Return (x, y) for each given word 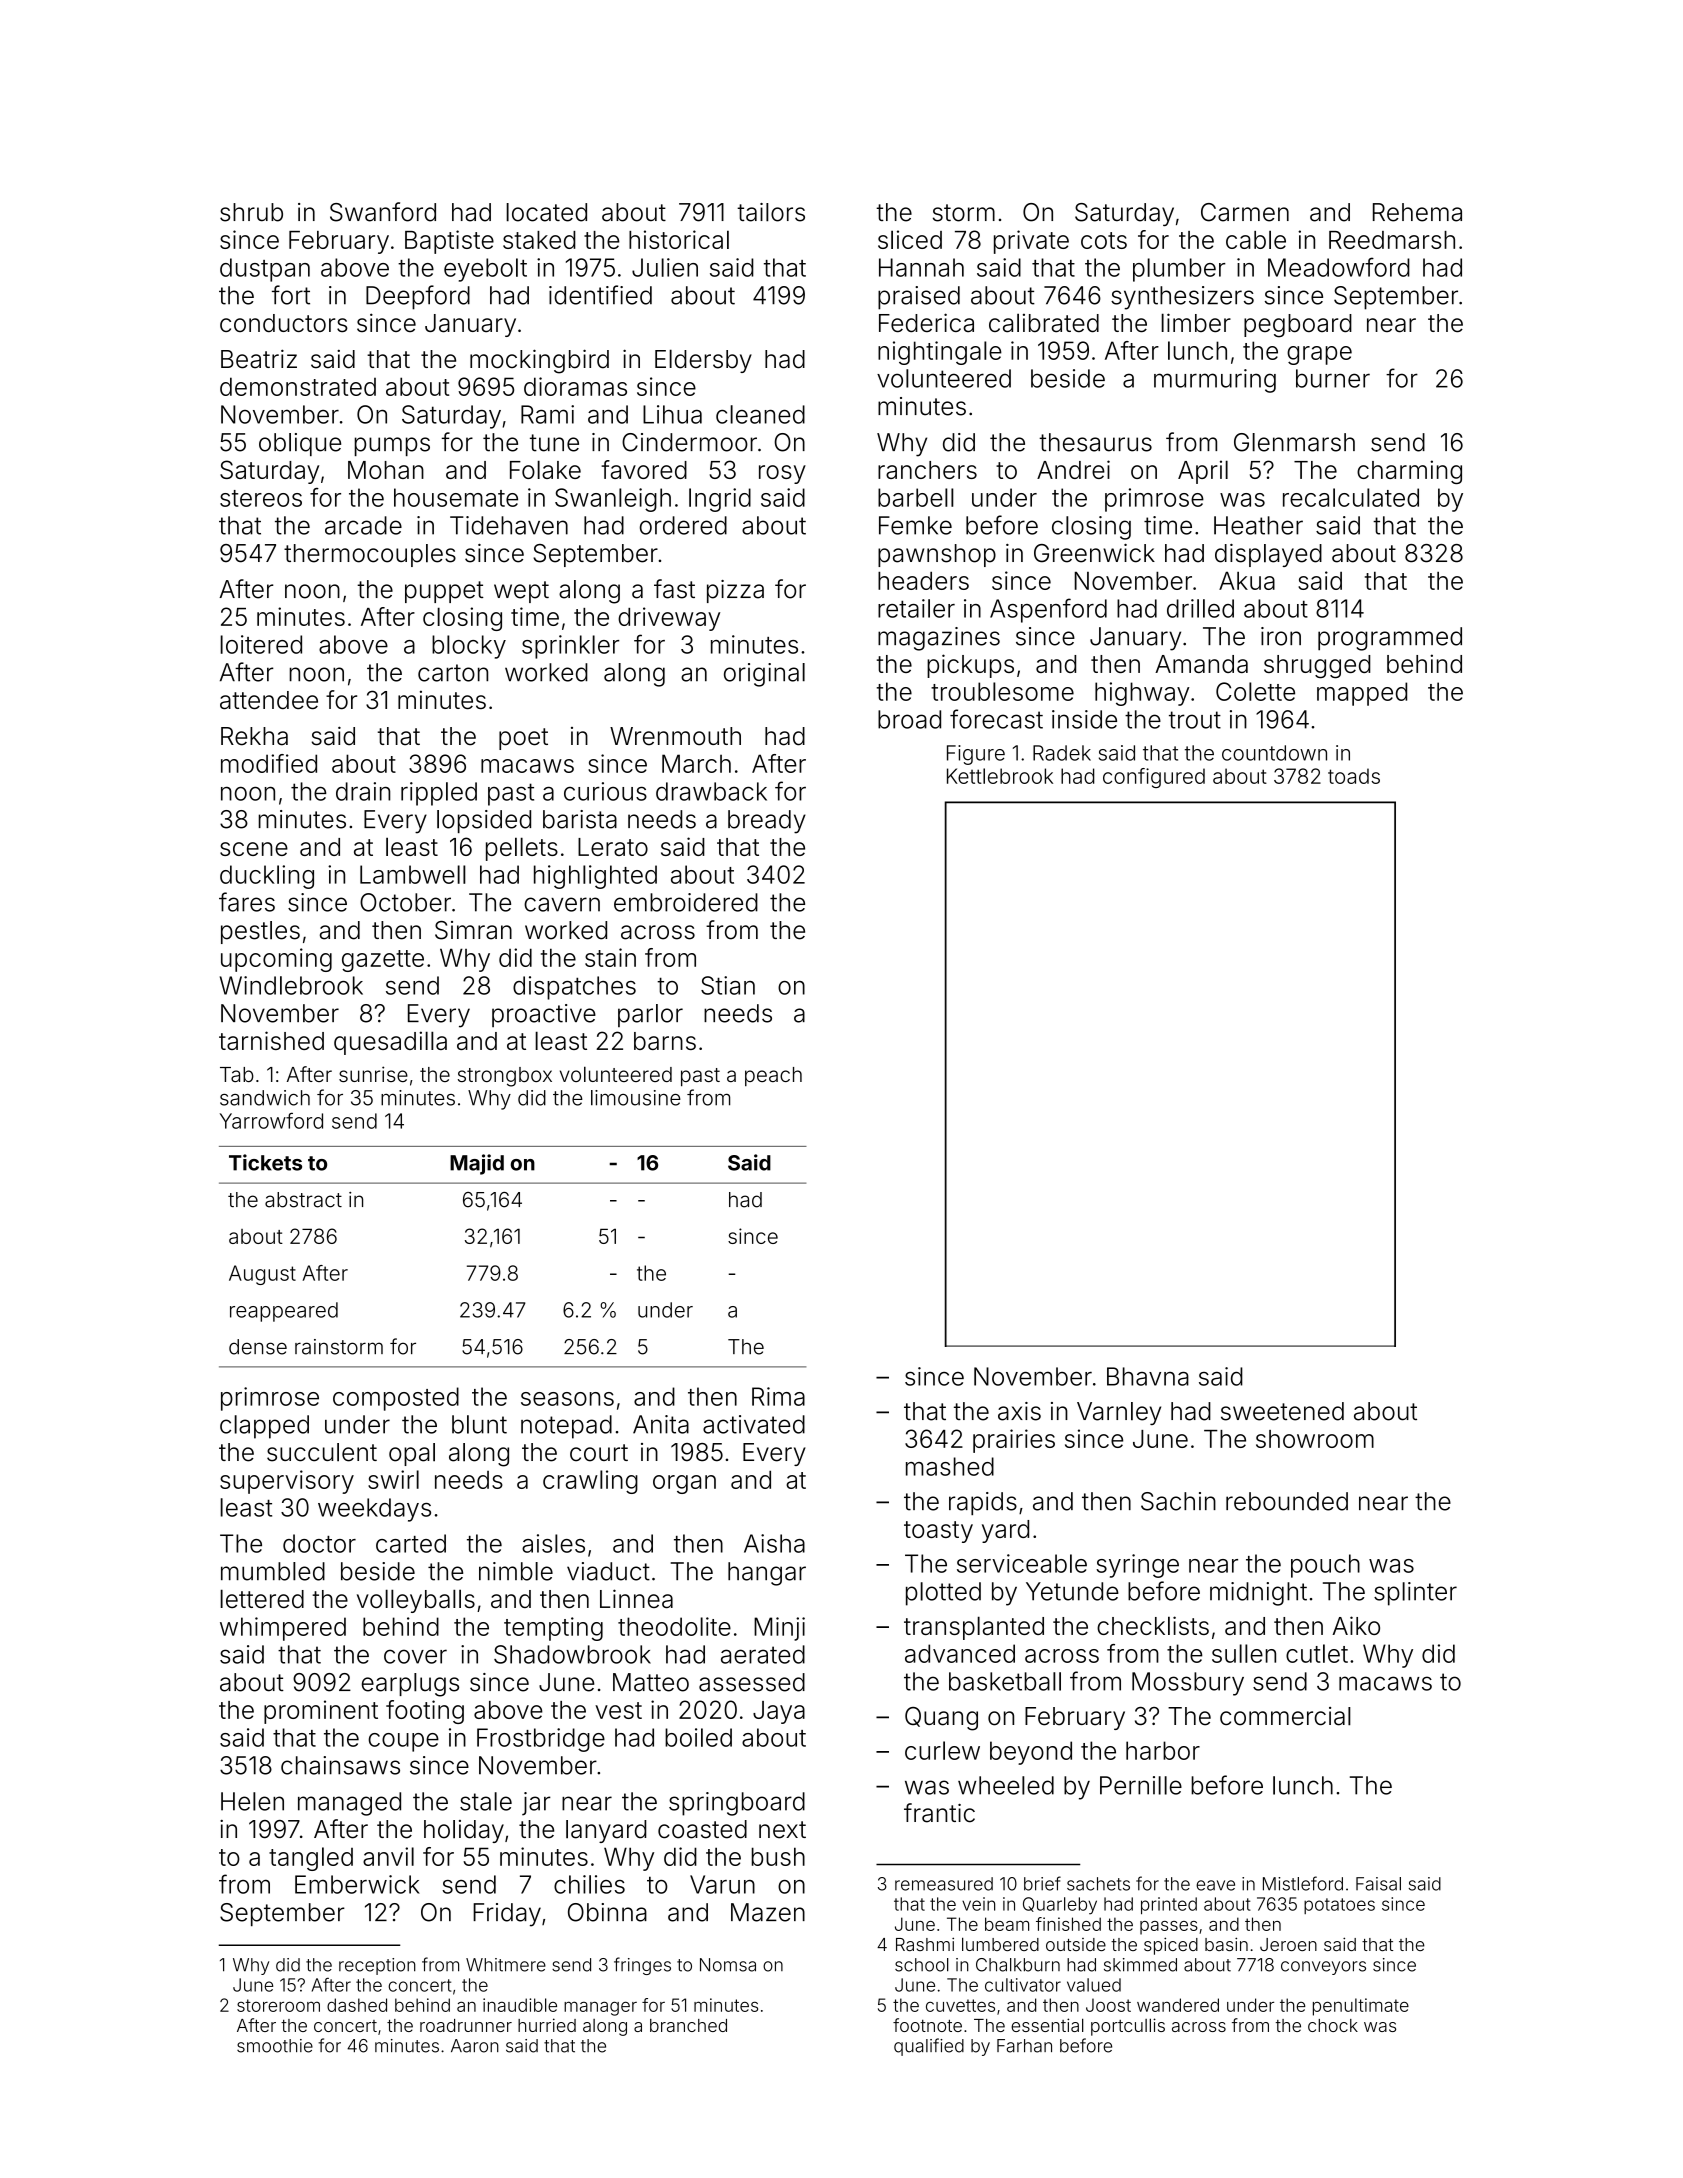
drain (363, 791)
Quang (941, 1719)
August (262, 1275)
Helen (252, 1801)
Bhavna (1148, 1376)
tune (554, 443)
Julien (665, 267)
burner (1333, 378)
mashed (950, 1466)
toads (1354, 776)
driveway (669, 619)
